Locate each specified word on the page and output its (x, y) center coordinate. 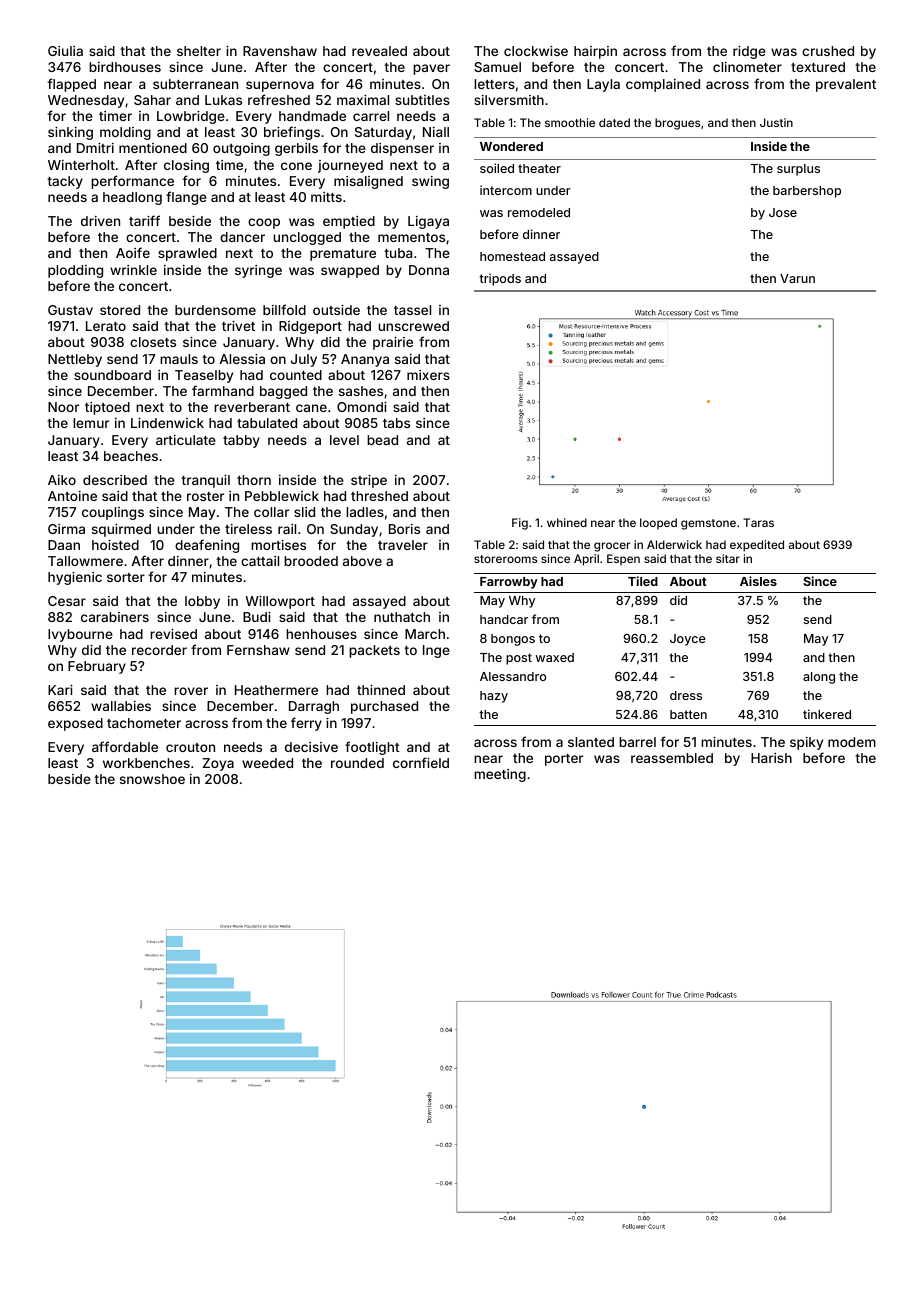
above (362, 561)
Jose (783, 212)
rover (191, 691)
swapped (350, 271)
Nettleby (75, 360)
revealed (379, 51)
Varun (797, 278)
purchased (384, 707)
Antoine (72, 496)
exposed (75, 724)
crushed (828, 51)
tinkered (827, 714)
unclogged (307, 238)
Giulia (65, 51)
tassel (412, 310)
